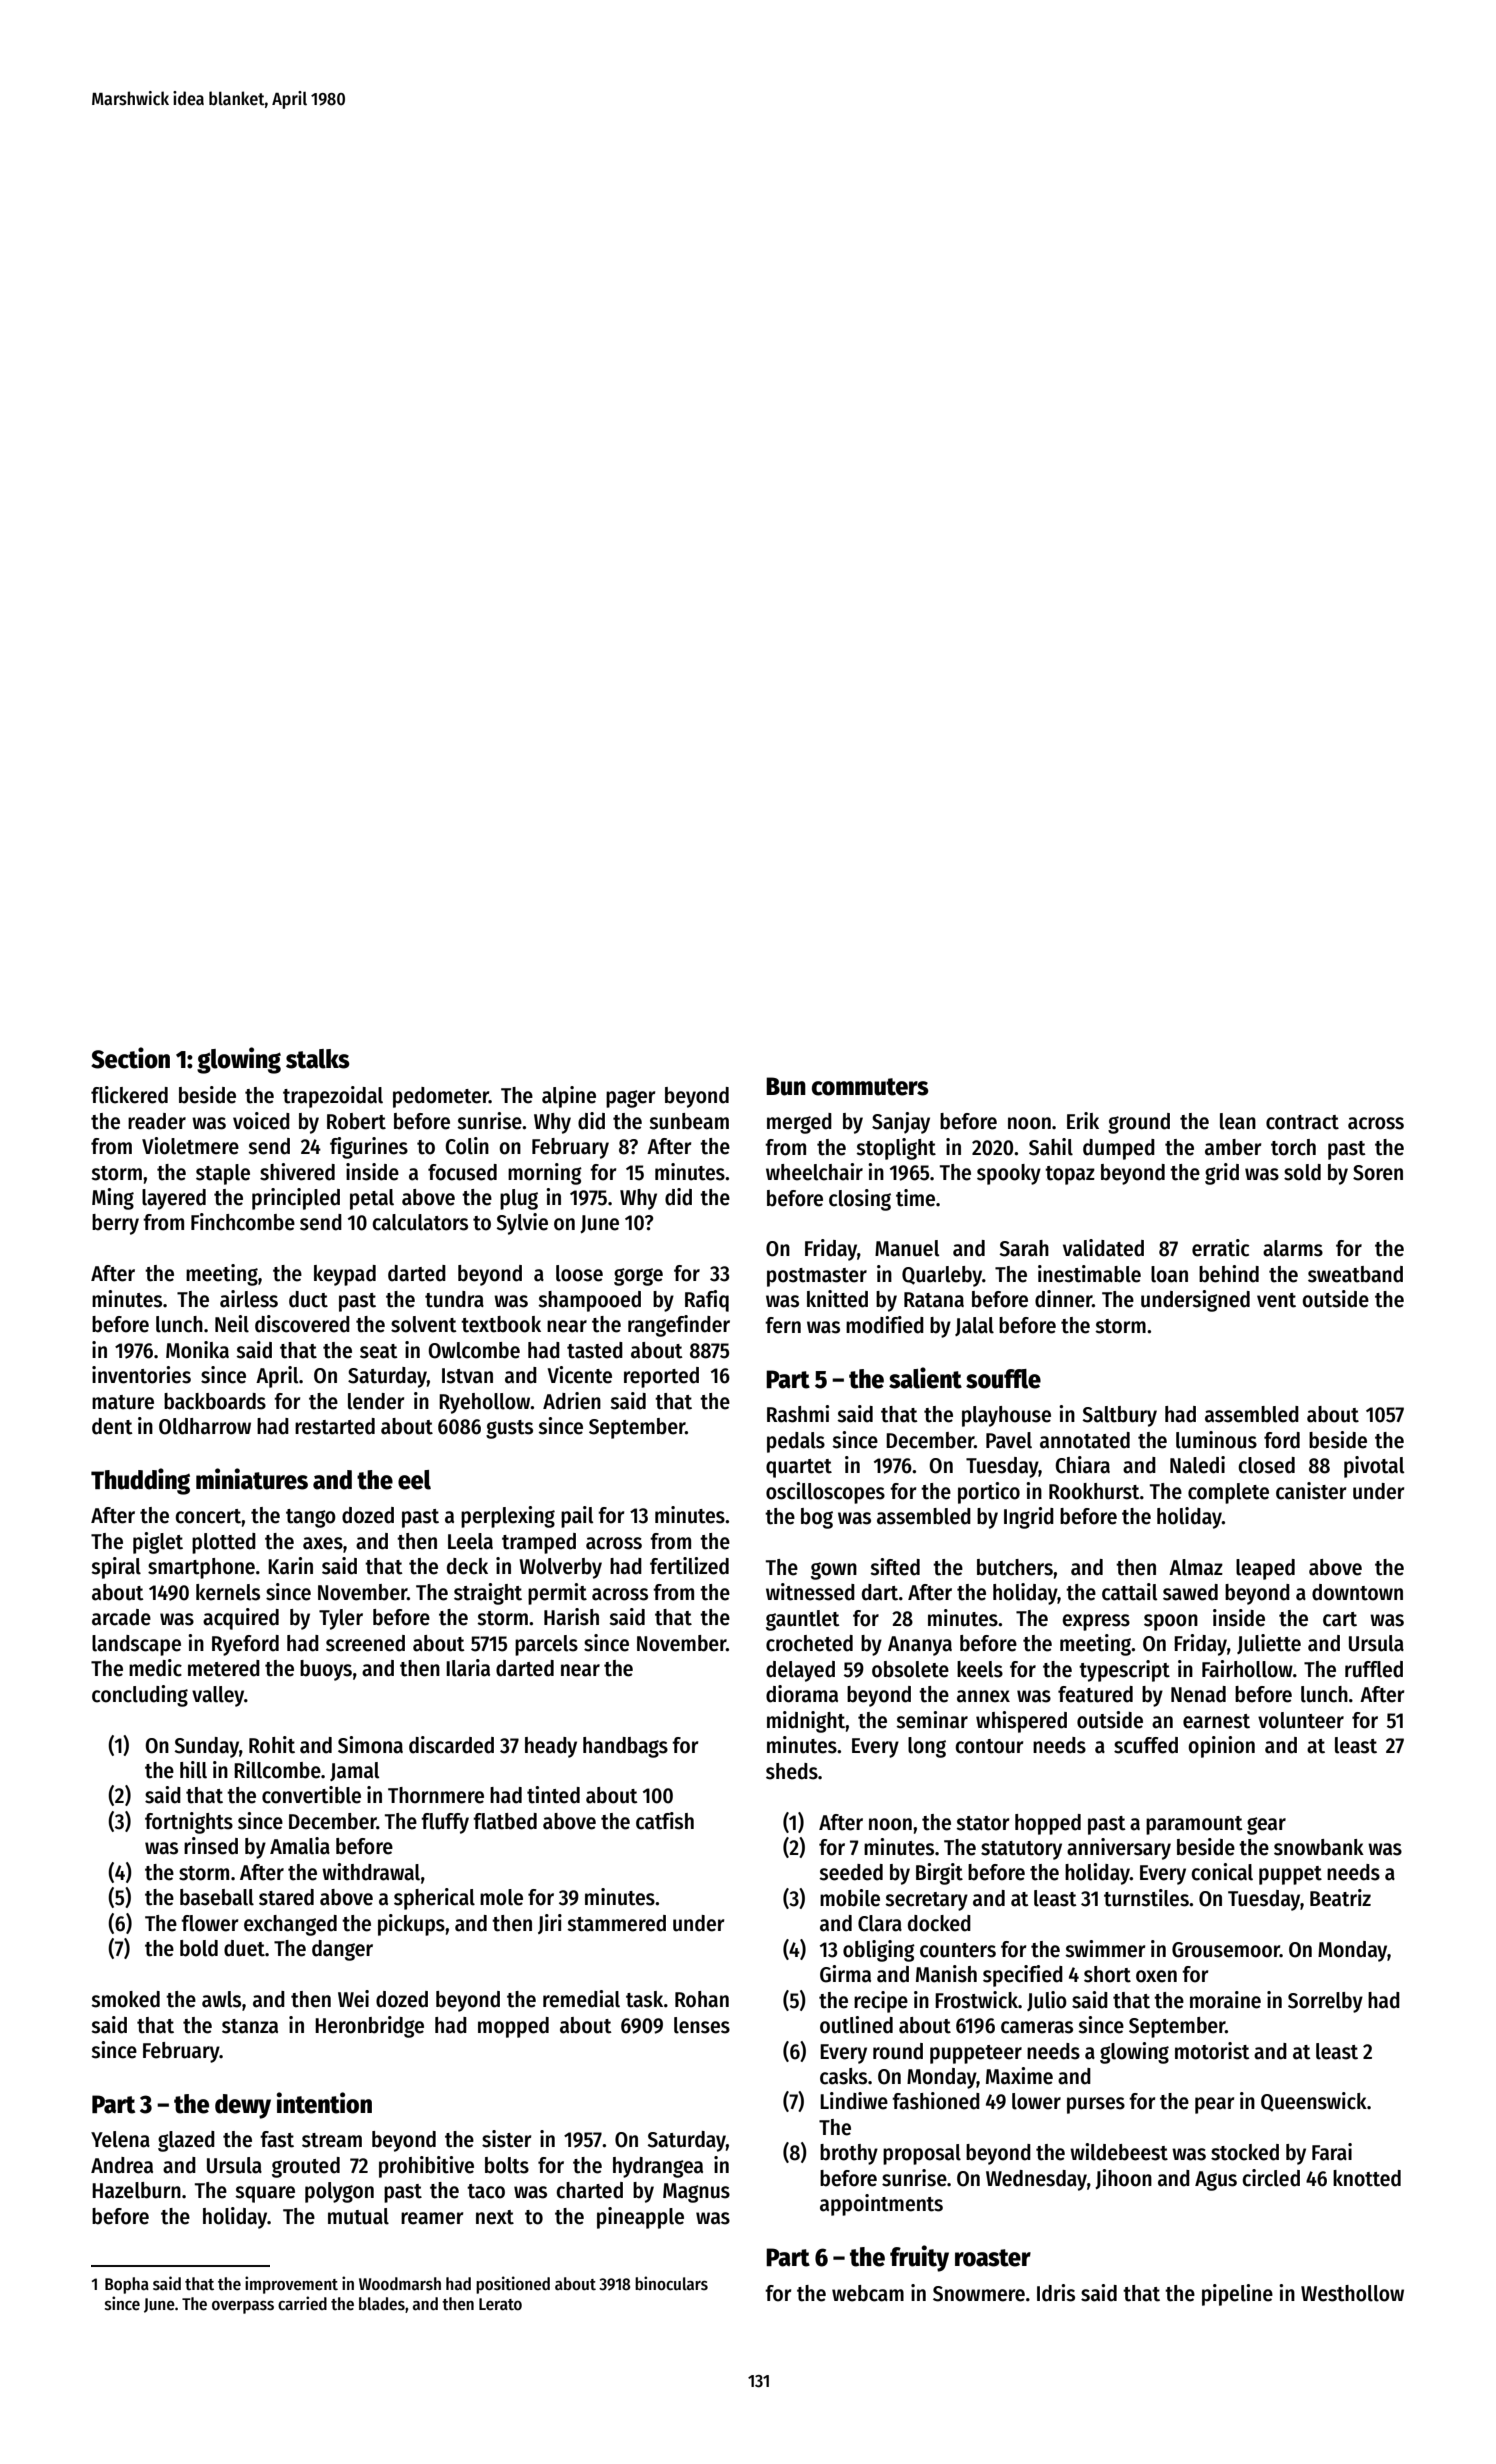  I want to click on Finchcombe, so click(243, 1222).
